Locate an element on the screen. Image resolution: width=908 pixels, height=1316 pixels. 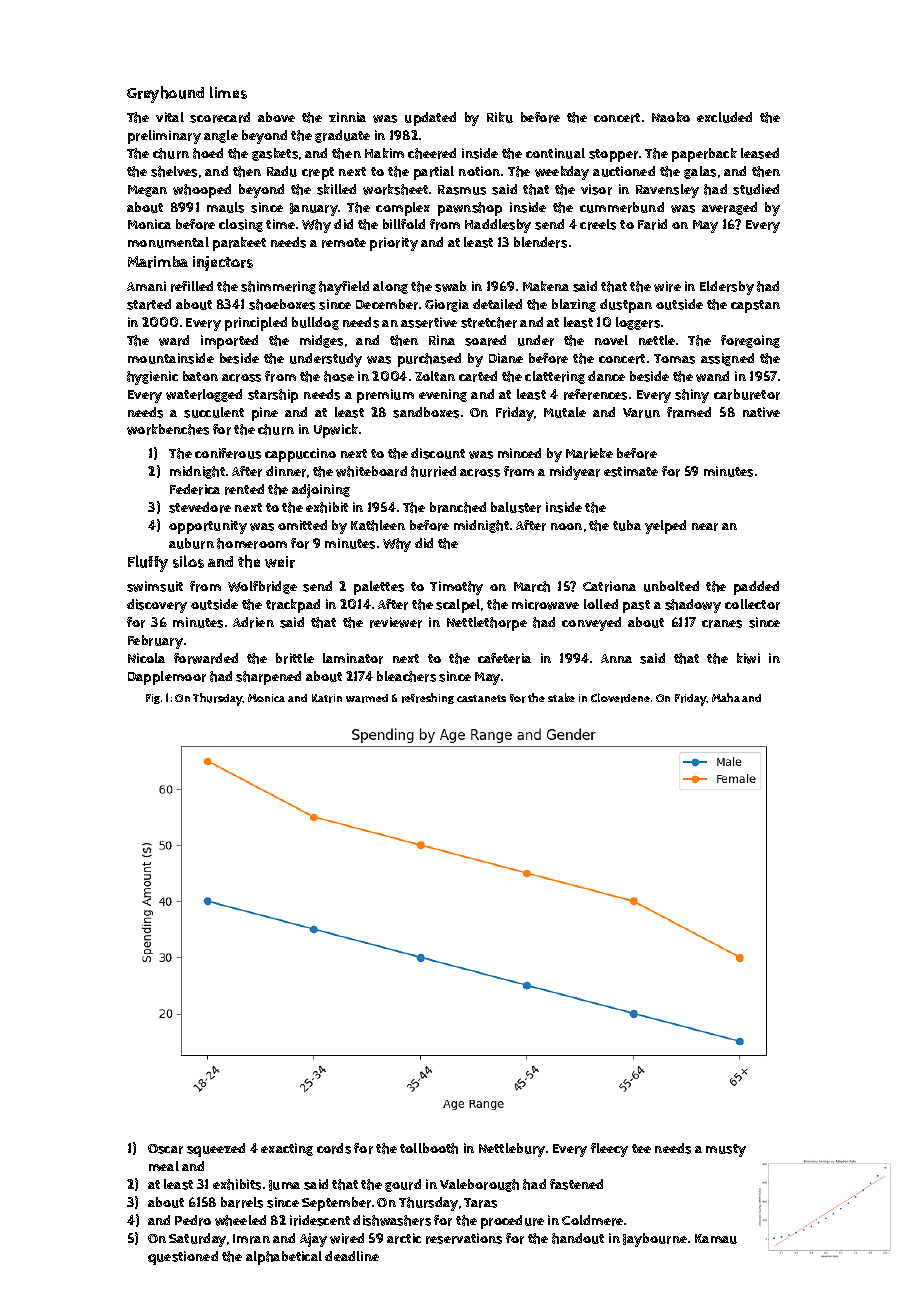
limes is located at coordinates (228, 92).
